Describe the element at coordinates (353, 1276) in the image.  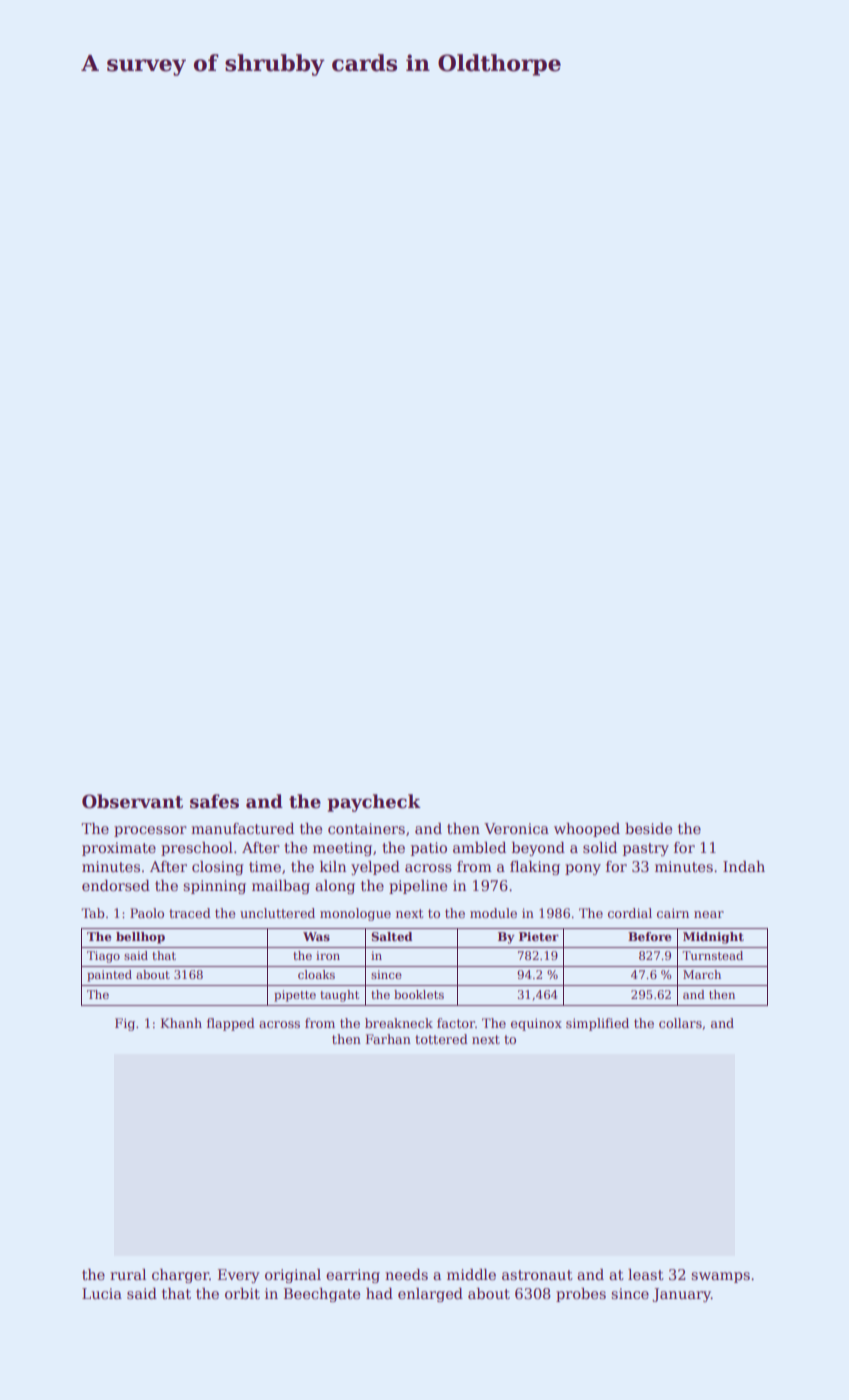
I see `earring` at that location.
